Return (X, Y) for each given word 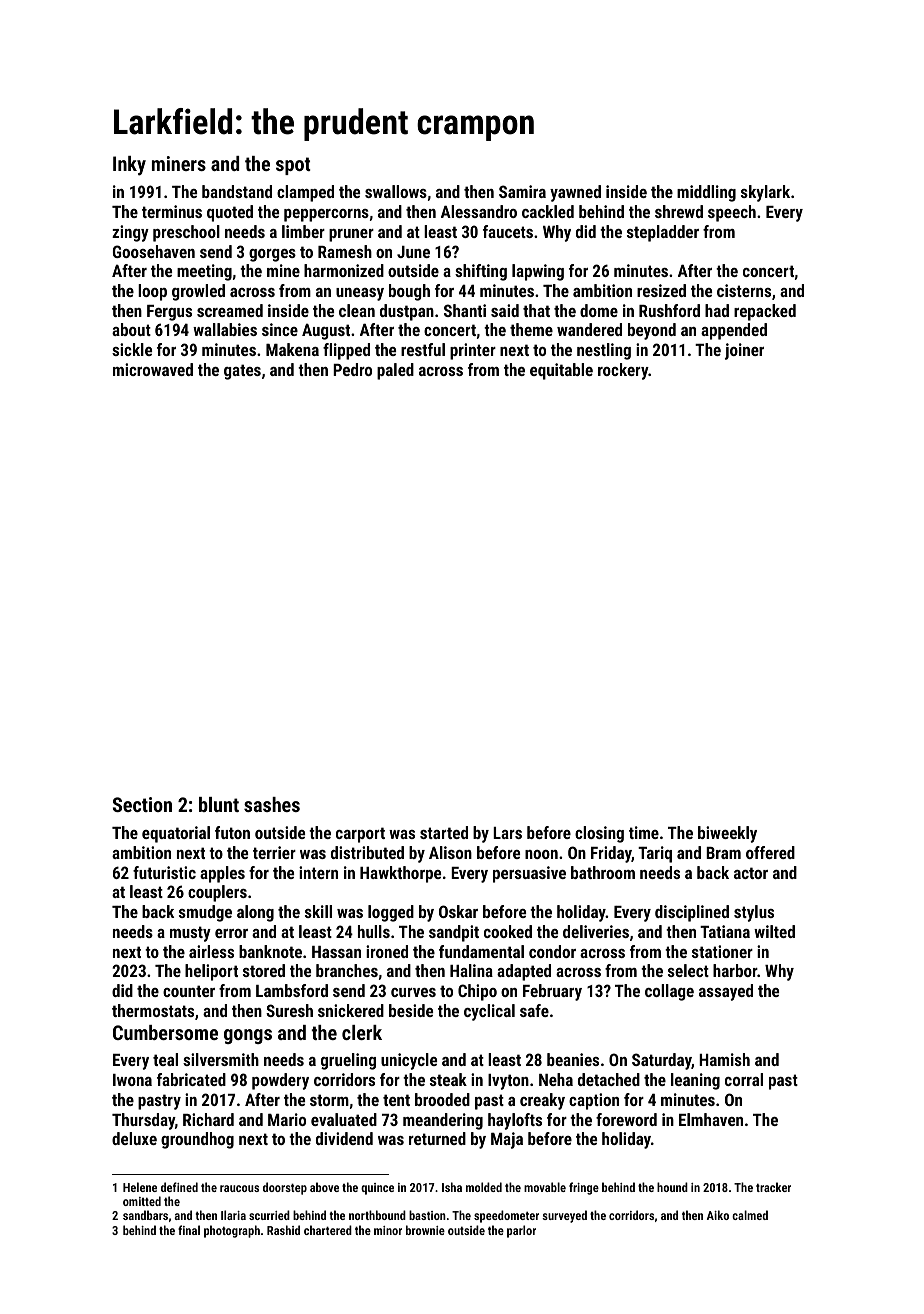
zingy (130, 233)
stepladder (663, 233)
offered (770, 852)
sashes (272, 804)
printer (473, 351)
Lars (507, 833)
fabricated (191, 1079)
